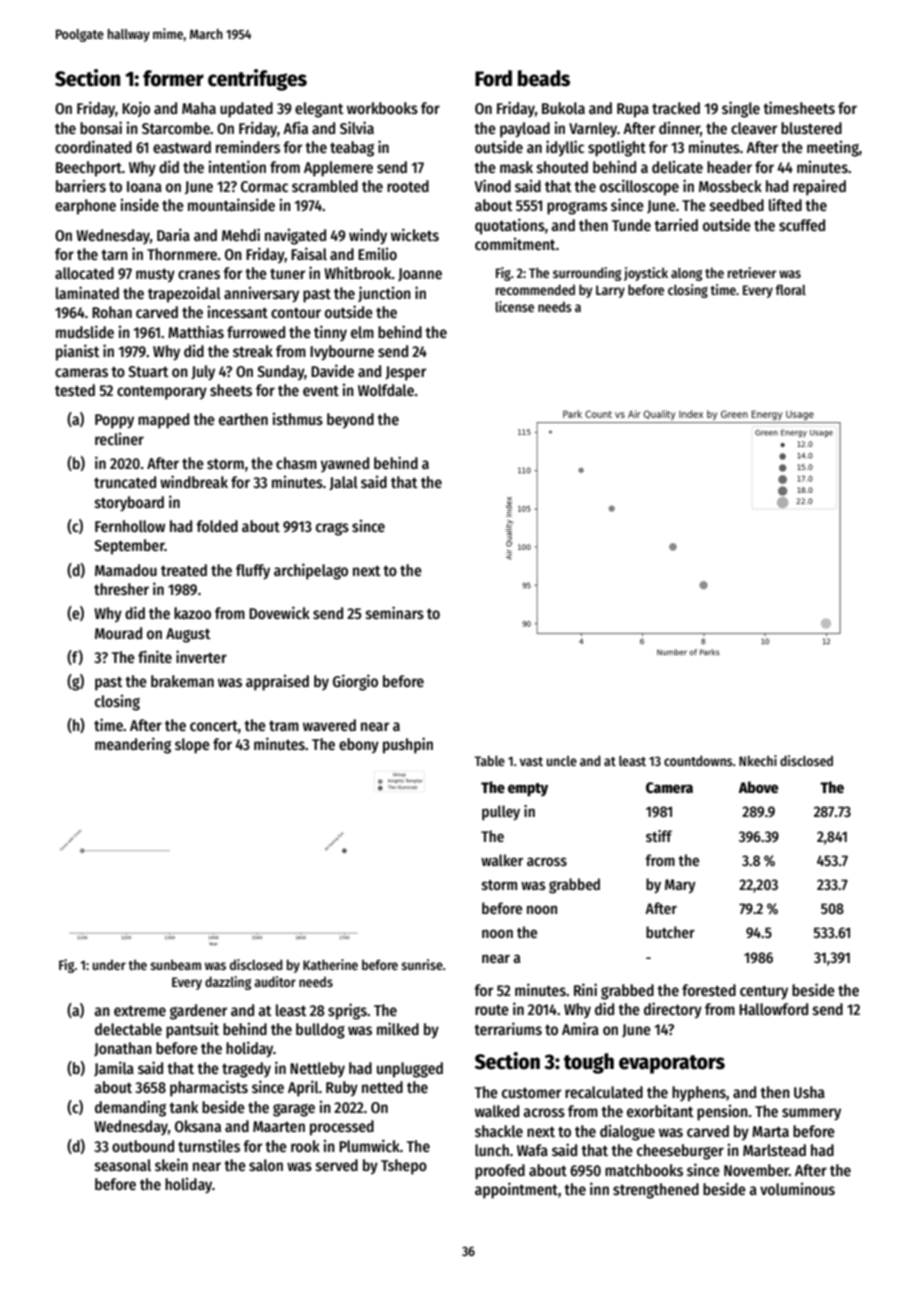  Describe the element at coordinates (501, 812) in the image. I see `pulley` at that location.
